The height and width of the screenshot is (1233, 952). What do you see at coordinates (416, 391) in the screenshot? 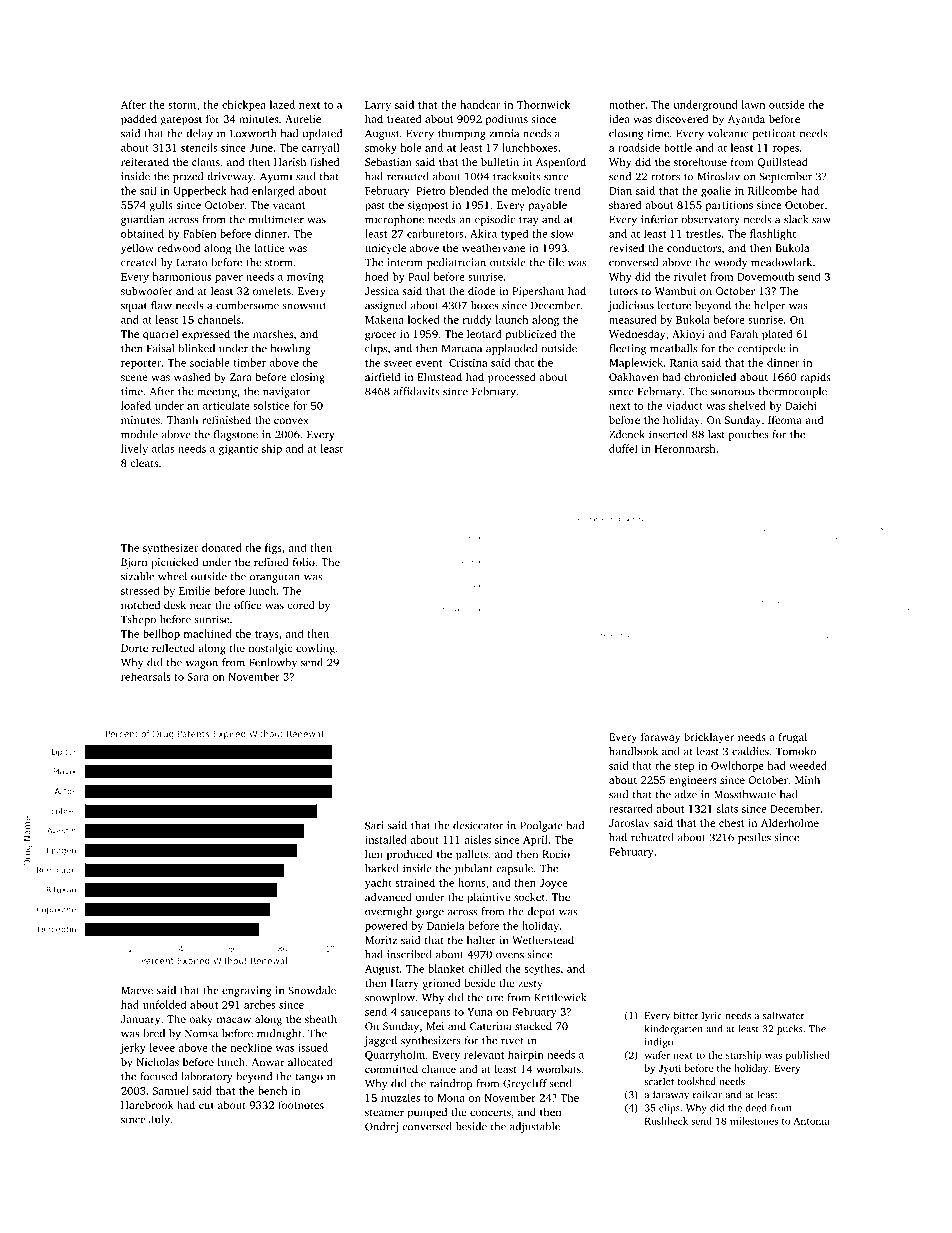
I see `affidavits` at bounding box center [416, 391].
